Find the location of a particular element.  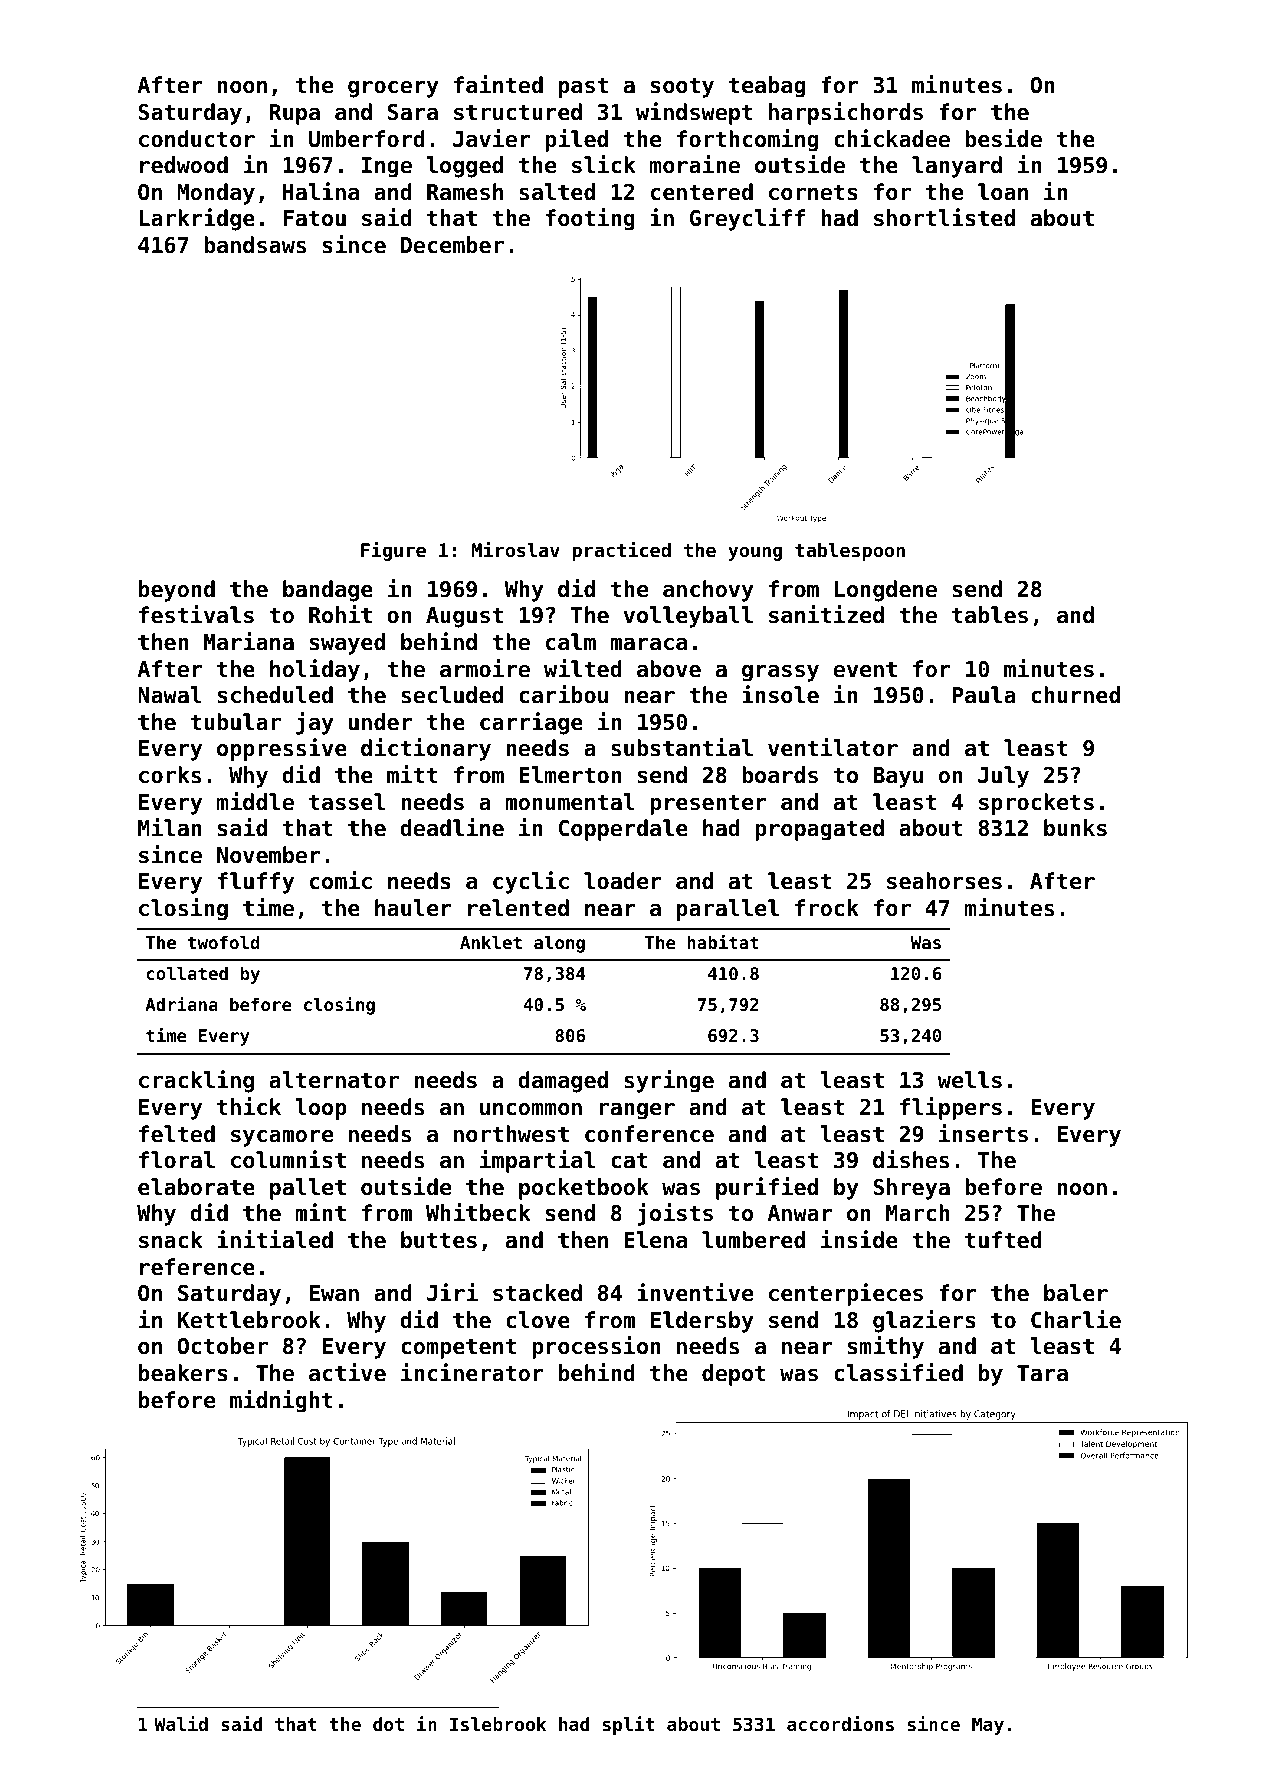

footing is located at coordinates (590, 219).
